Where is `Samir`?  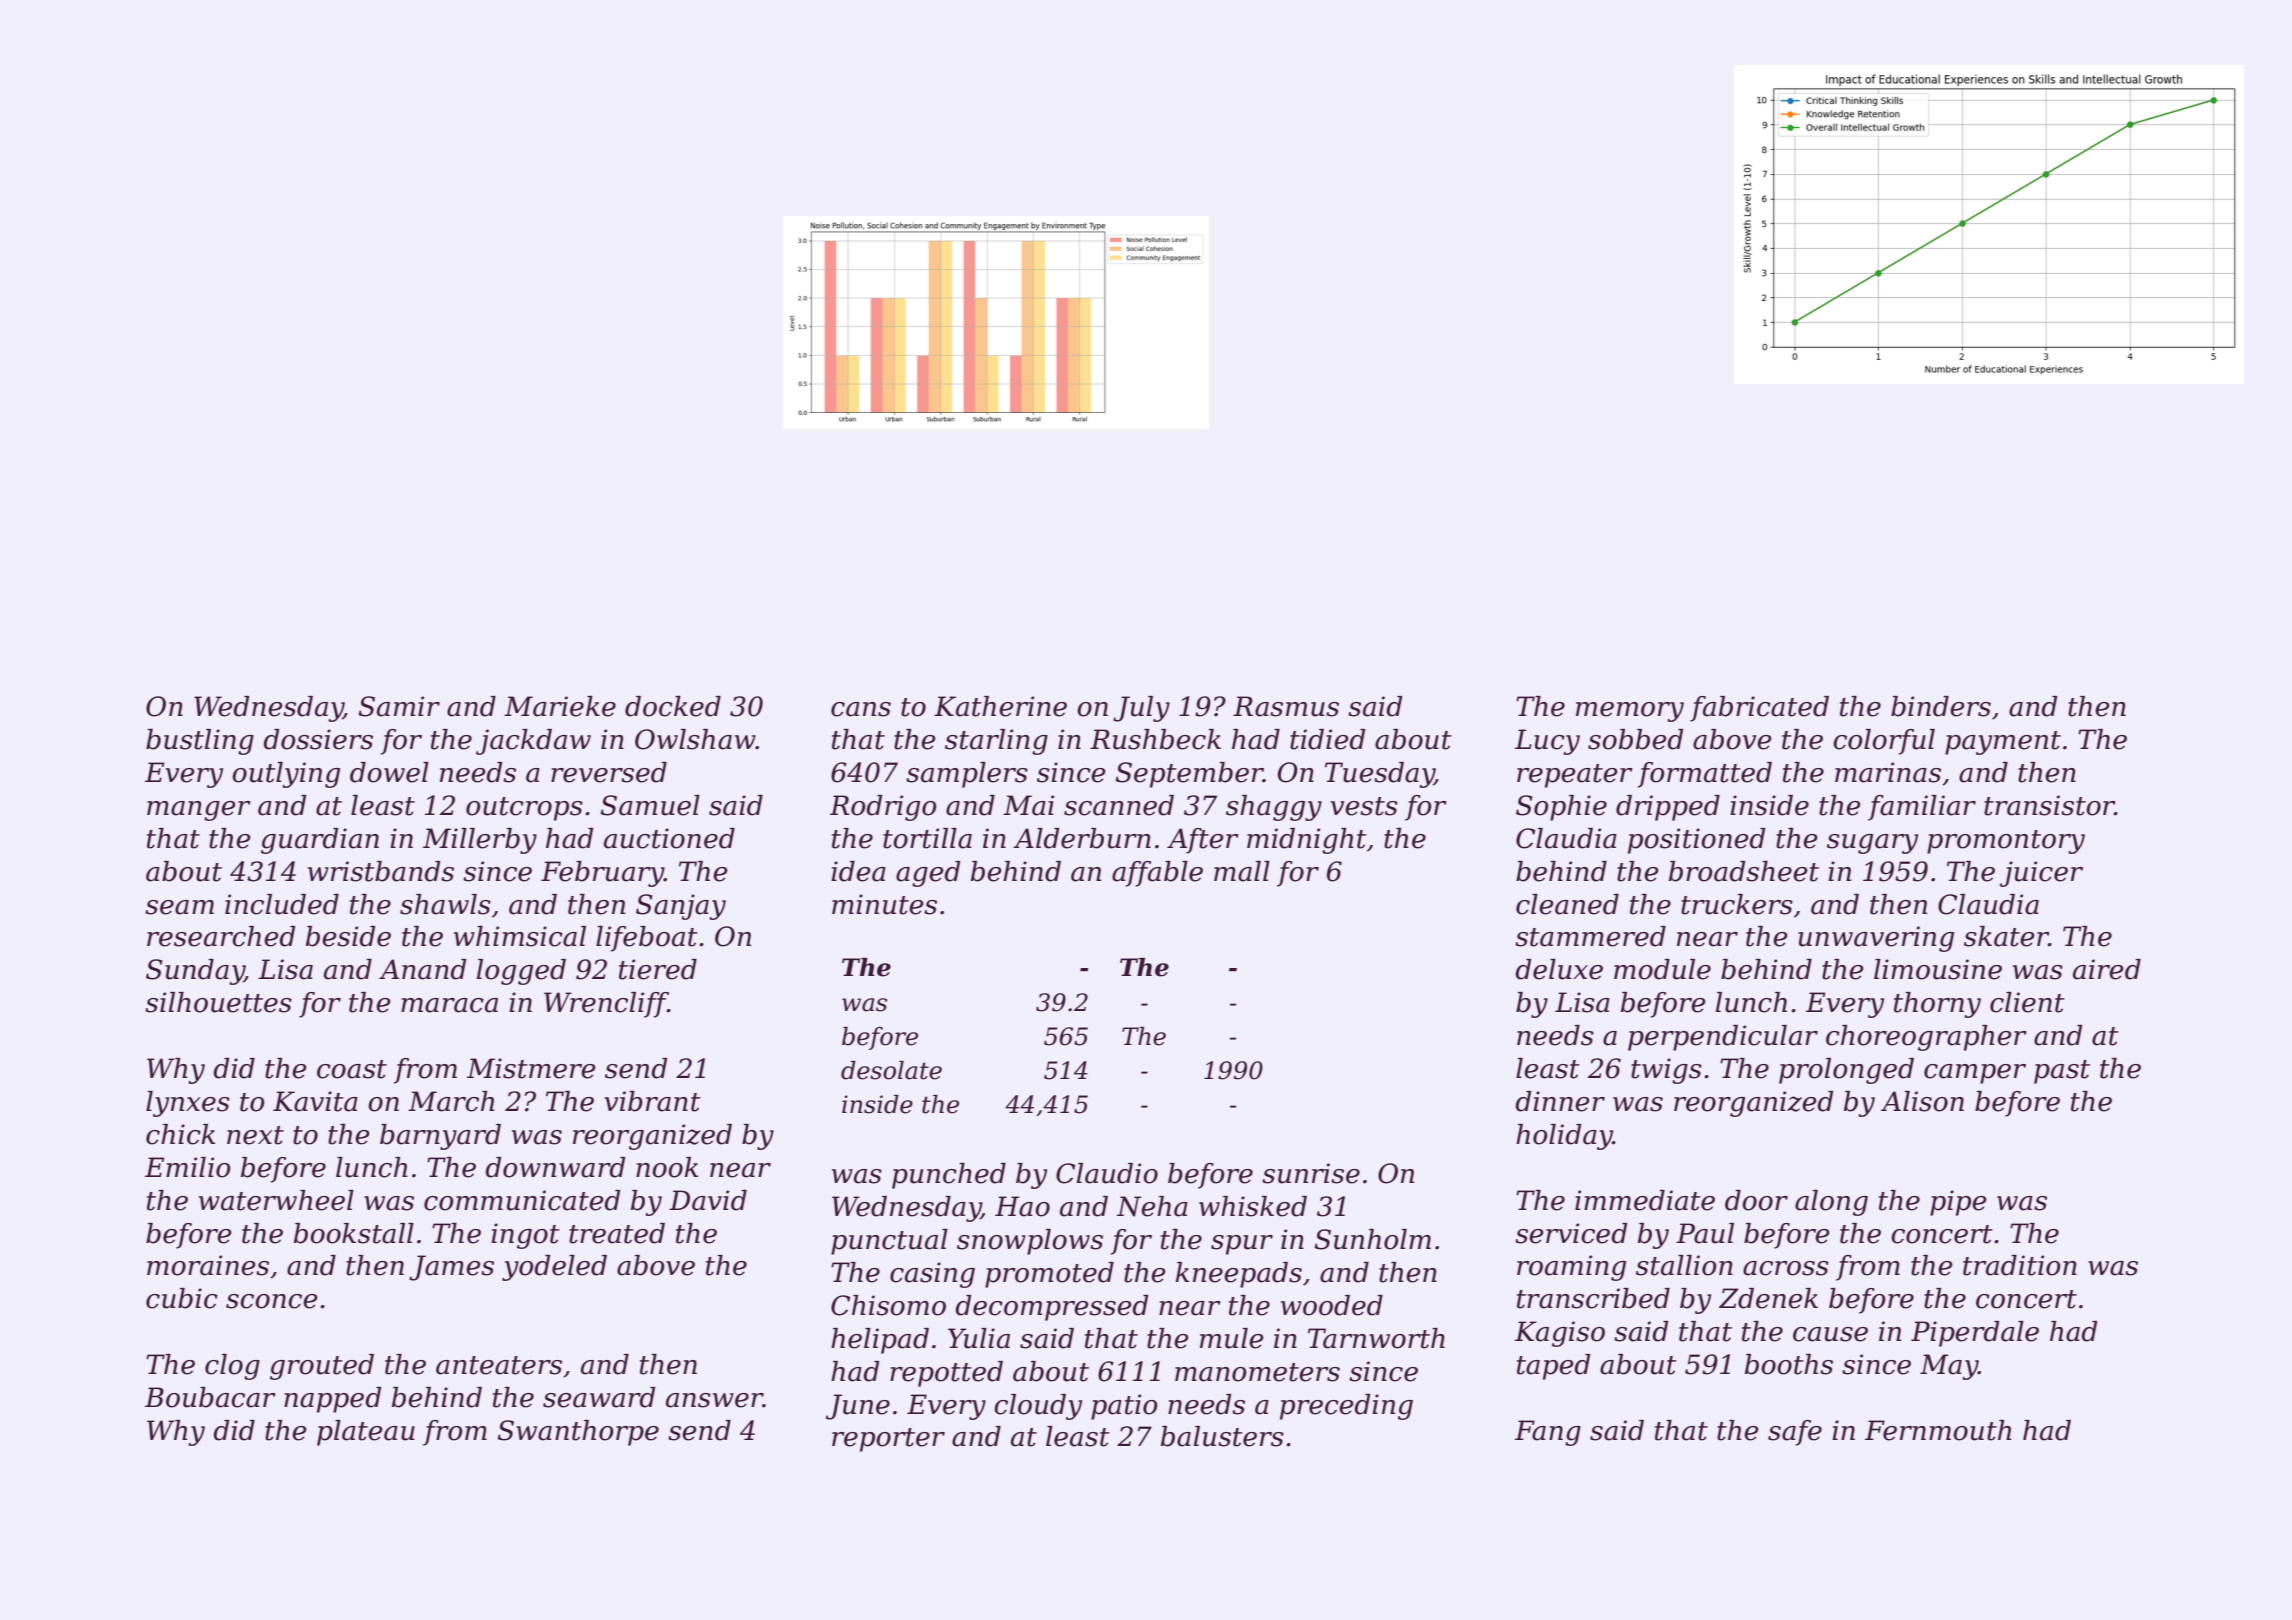 Samir is located at coordinates (399, 706).
